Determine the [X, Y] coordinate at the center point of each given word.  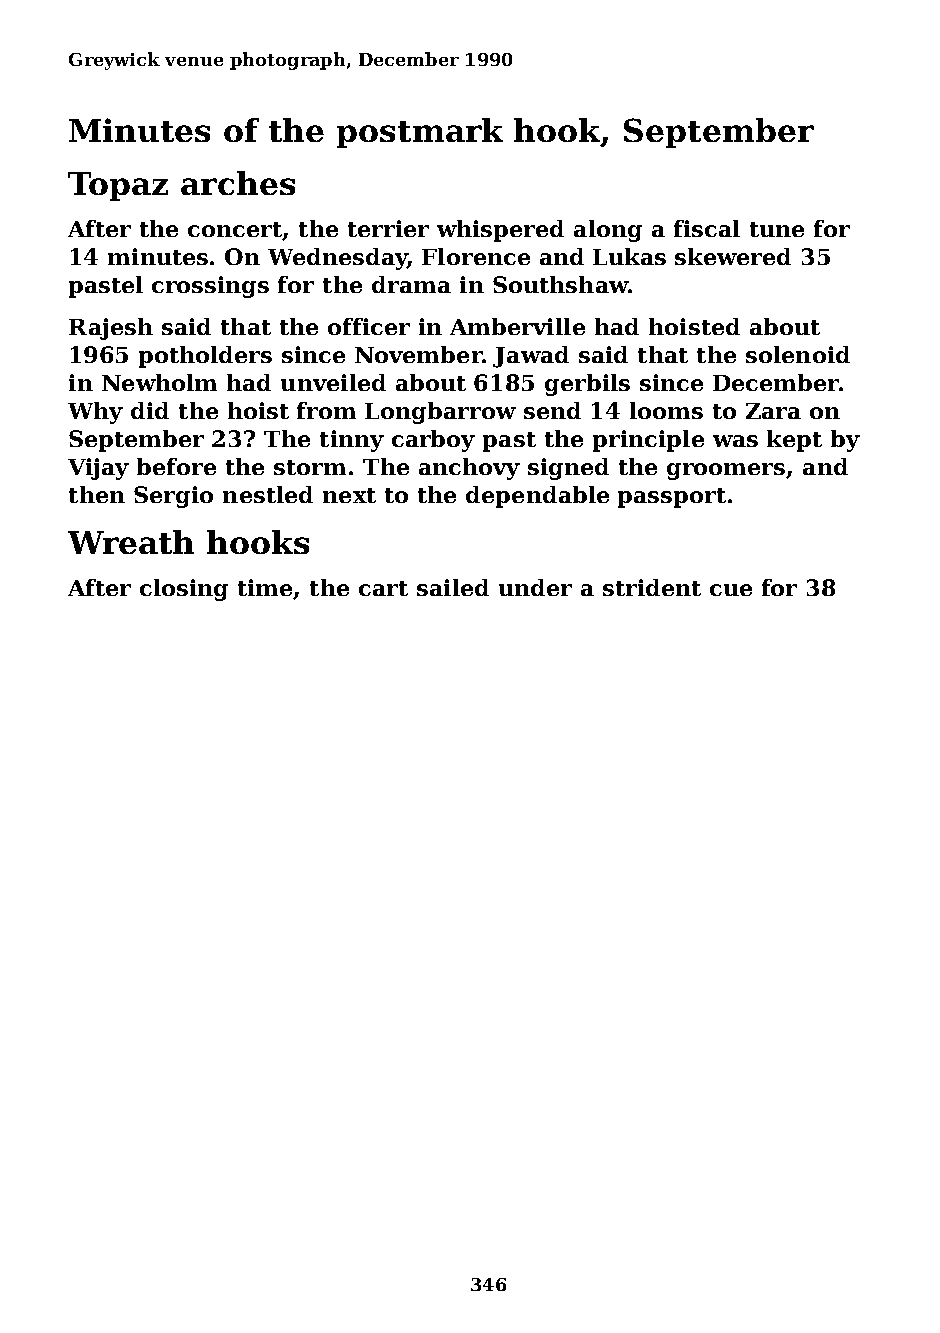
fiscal [707, 228]
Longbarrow [440, 413]
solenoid [798, 354]
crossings [210, 287]
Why [95, 413]
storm [310, 467]
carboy [433, 441]
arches [238, 183]
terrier [388, 228]
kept [794, 441]
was [735, 441]
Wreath [131, 542]
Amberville [517, 326]
